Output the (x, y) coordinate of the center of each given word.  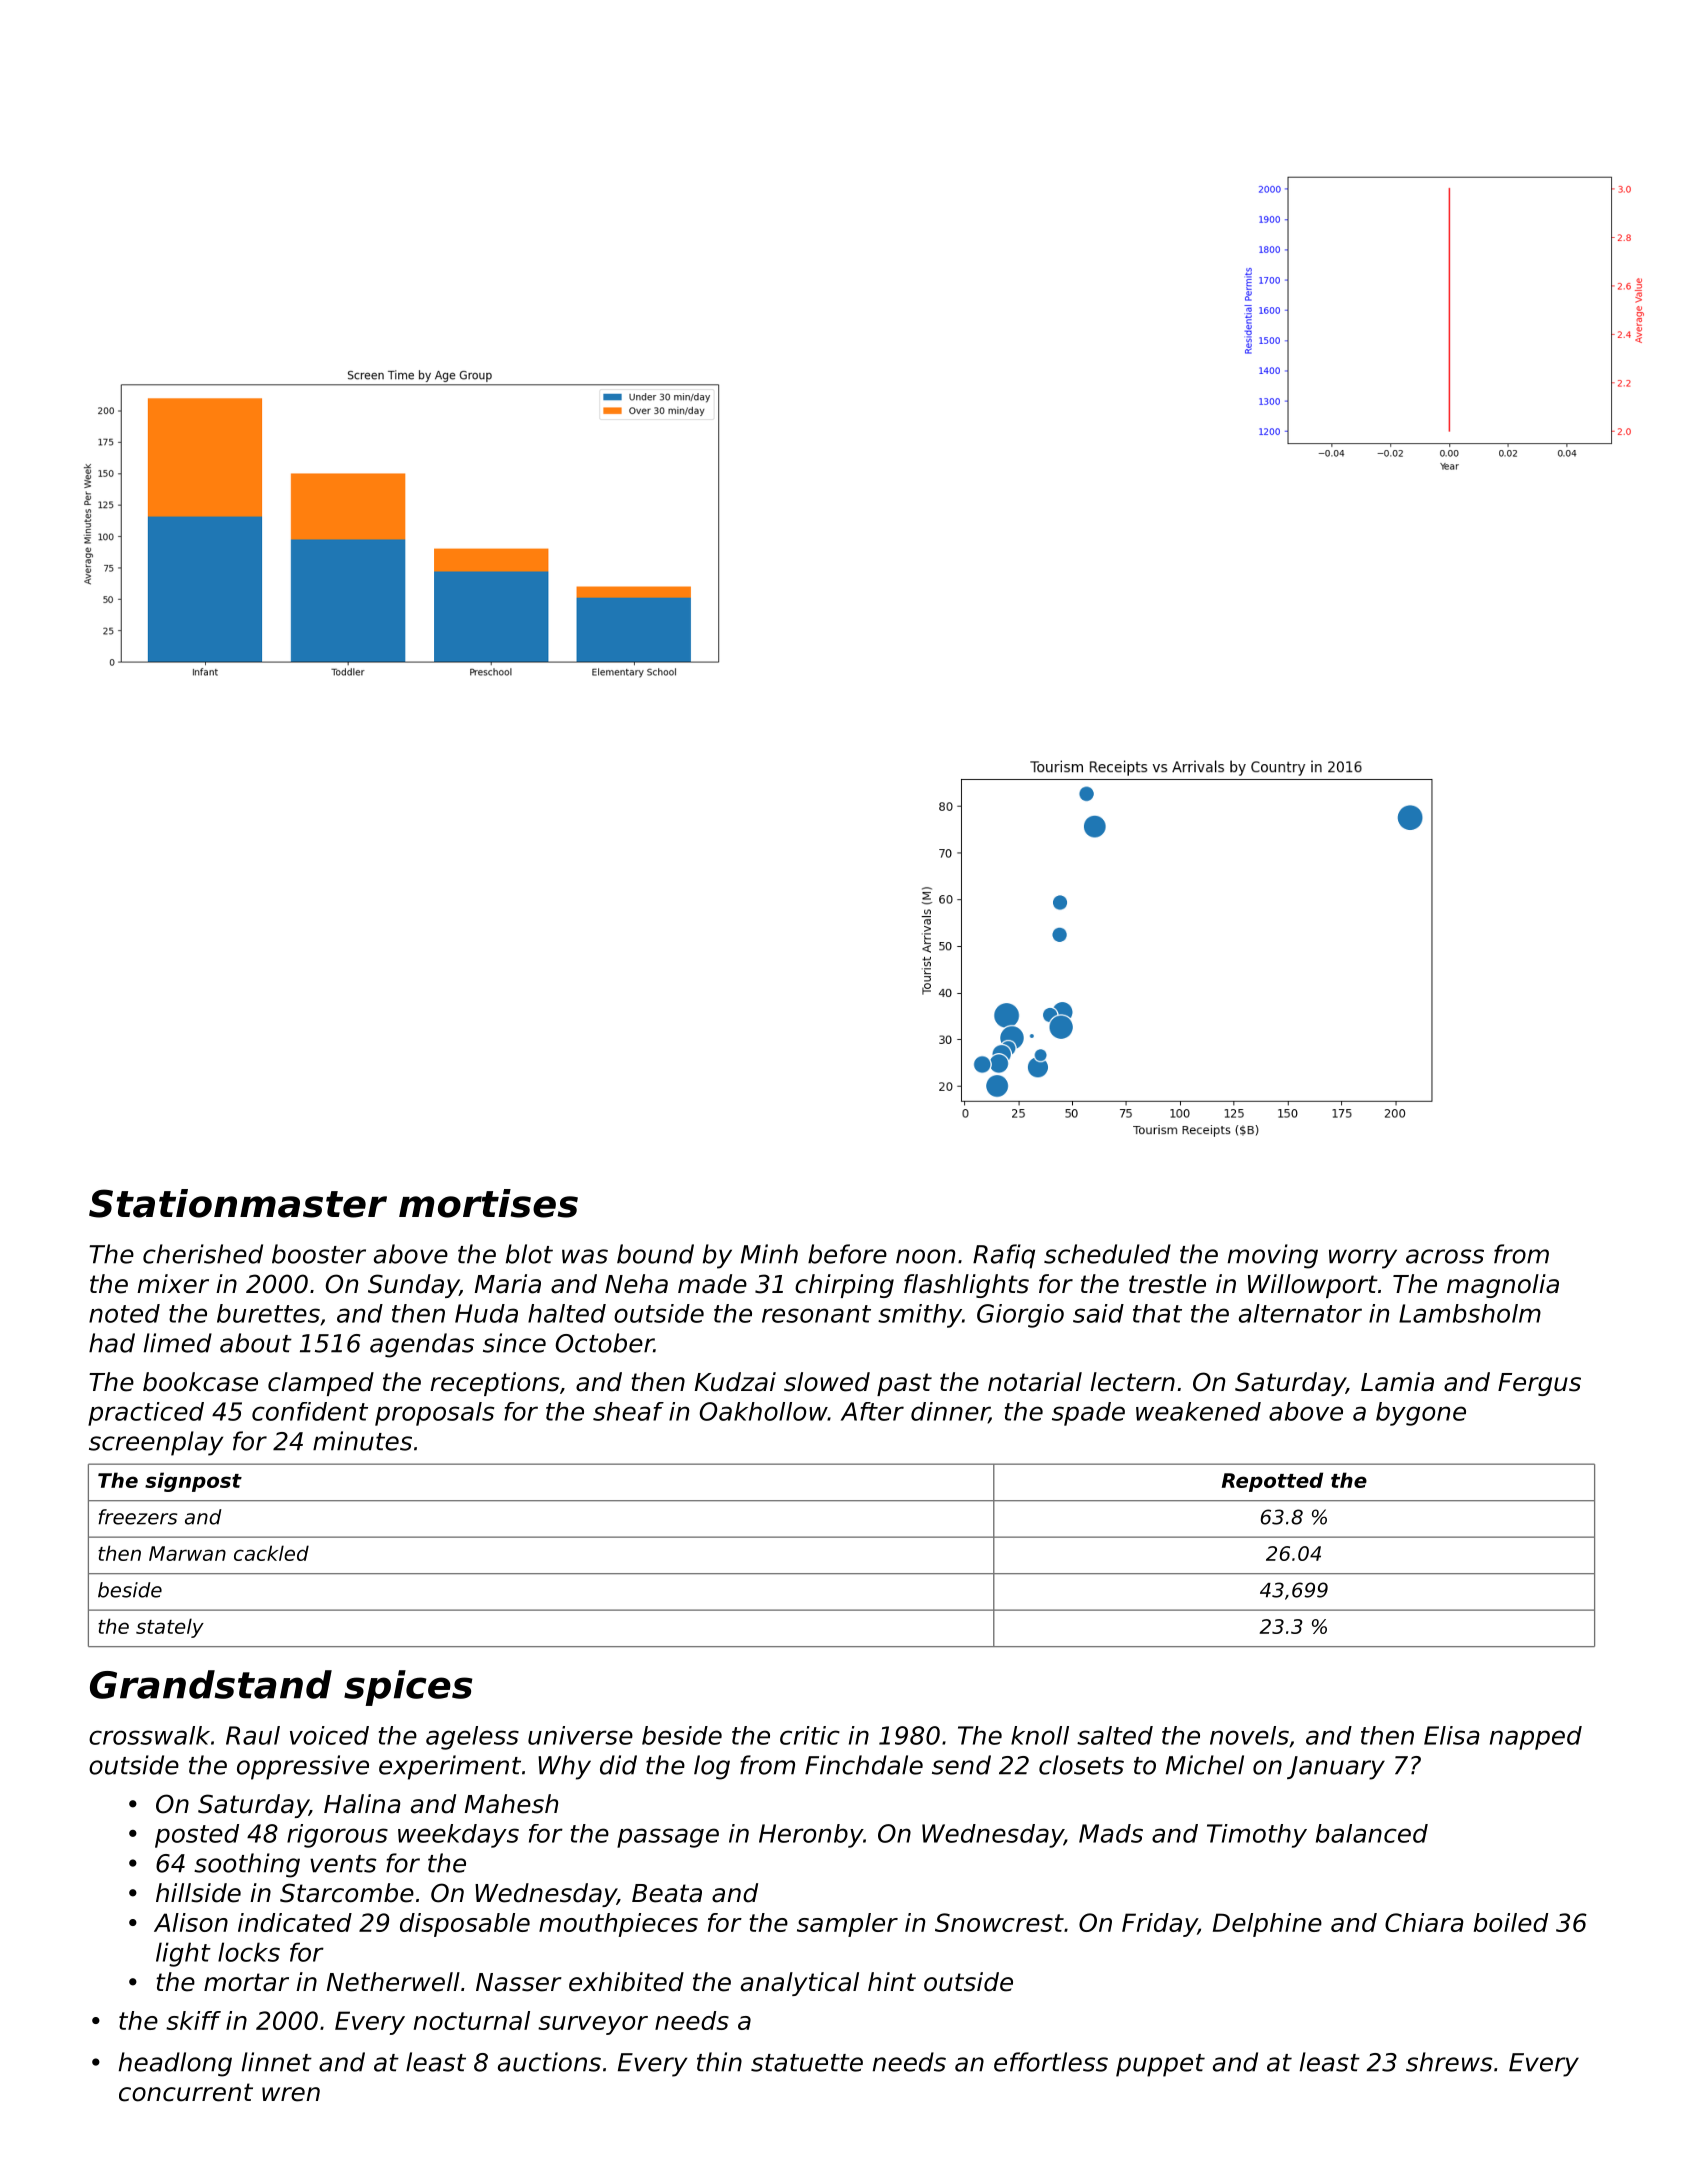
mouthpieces (618, 1925)
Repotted (1272, 1482)
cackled (271, 1553)
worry (1363, 1259)
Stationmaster (238, 1203)
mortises (488, 1203)
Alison (191, 1922)
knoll (1040, 1735)
